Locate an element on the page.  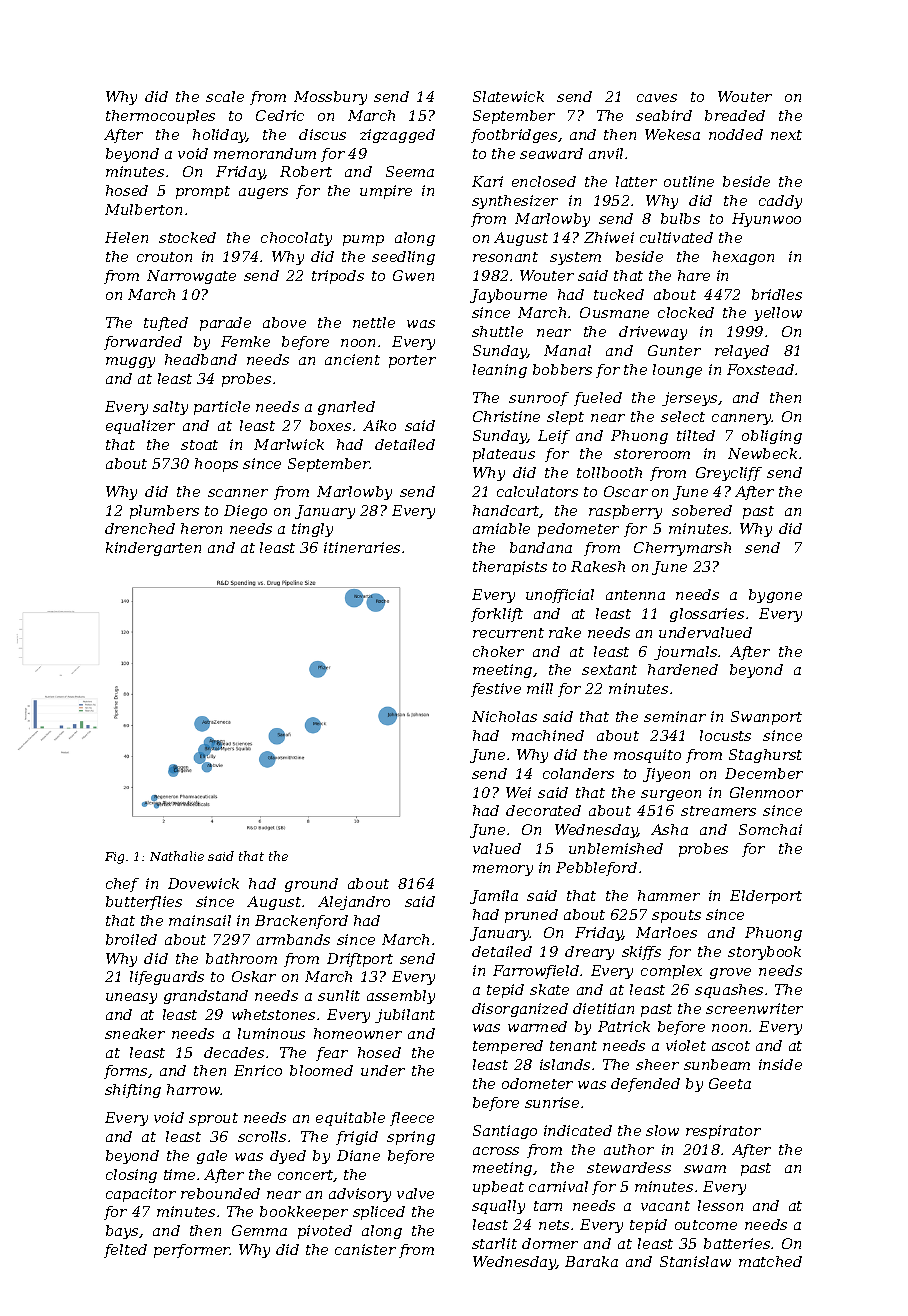
Nathalie is located at coordinates (177, 856).
